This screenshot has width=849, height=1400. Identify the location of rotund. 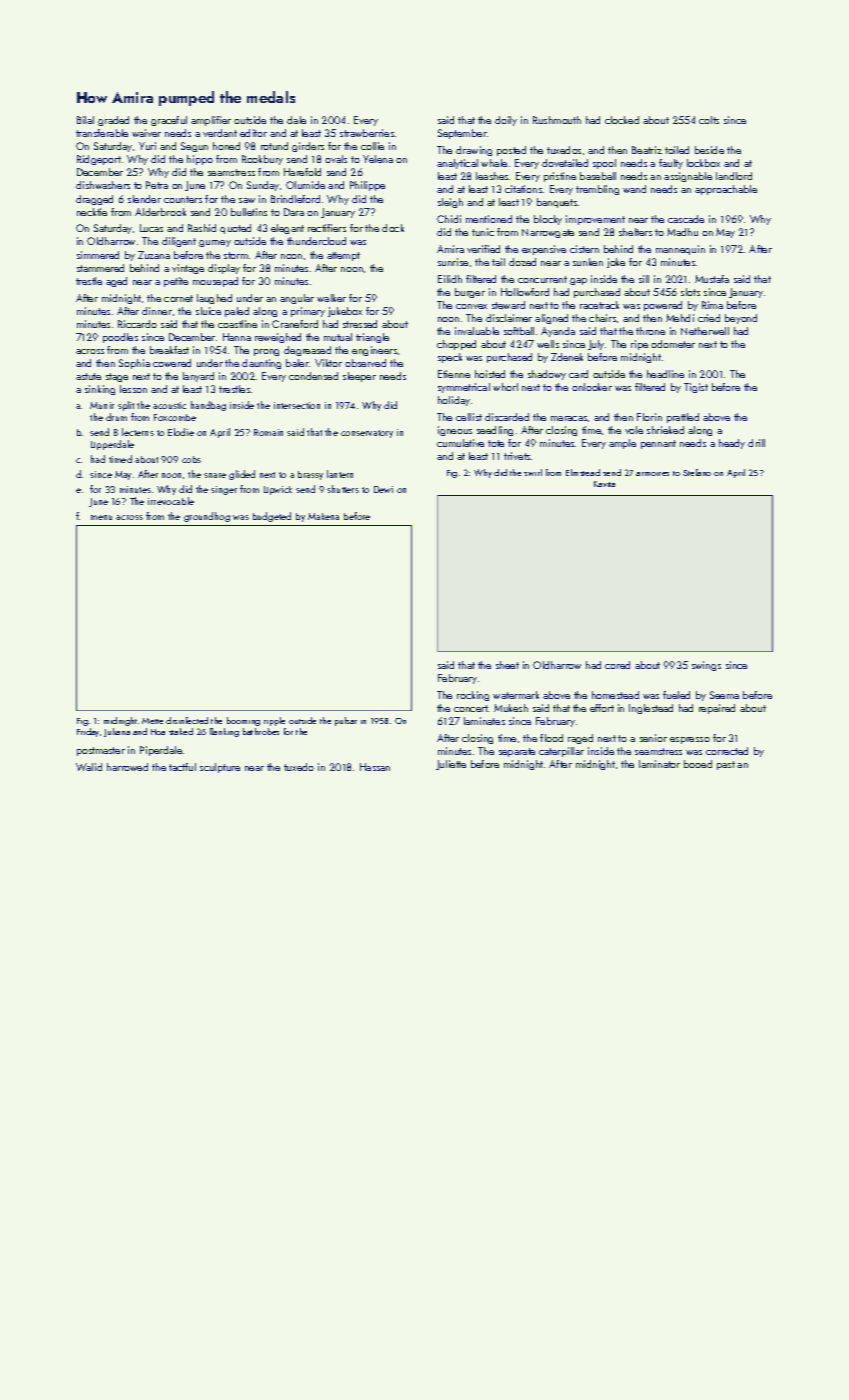
(274, 146).
